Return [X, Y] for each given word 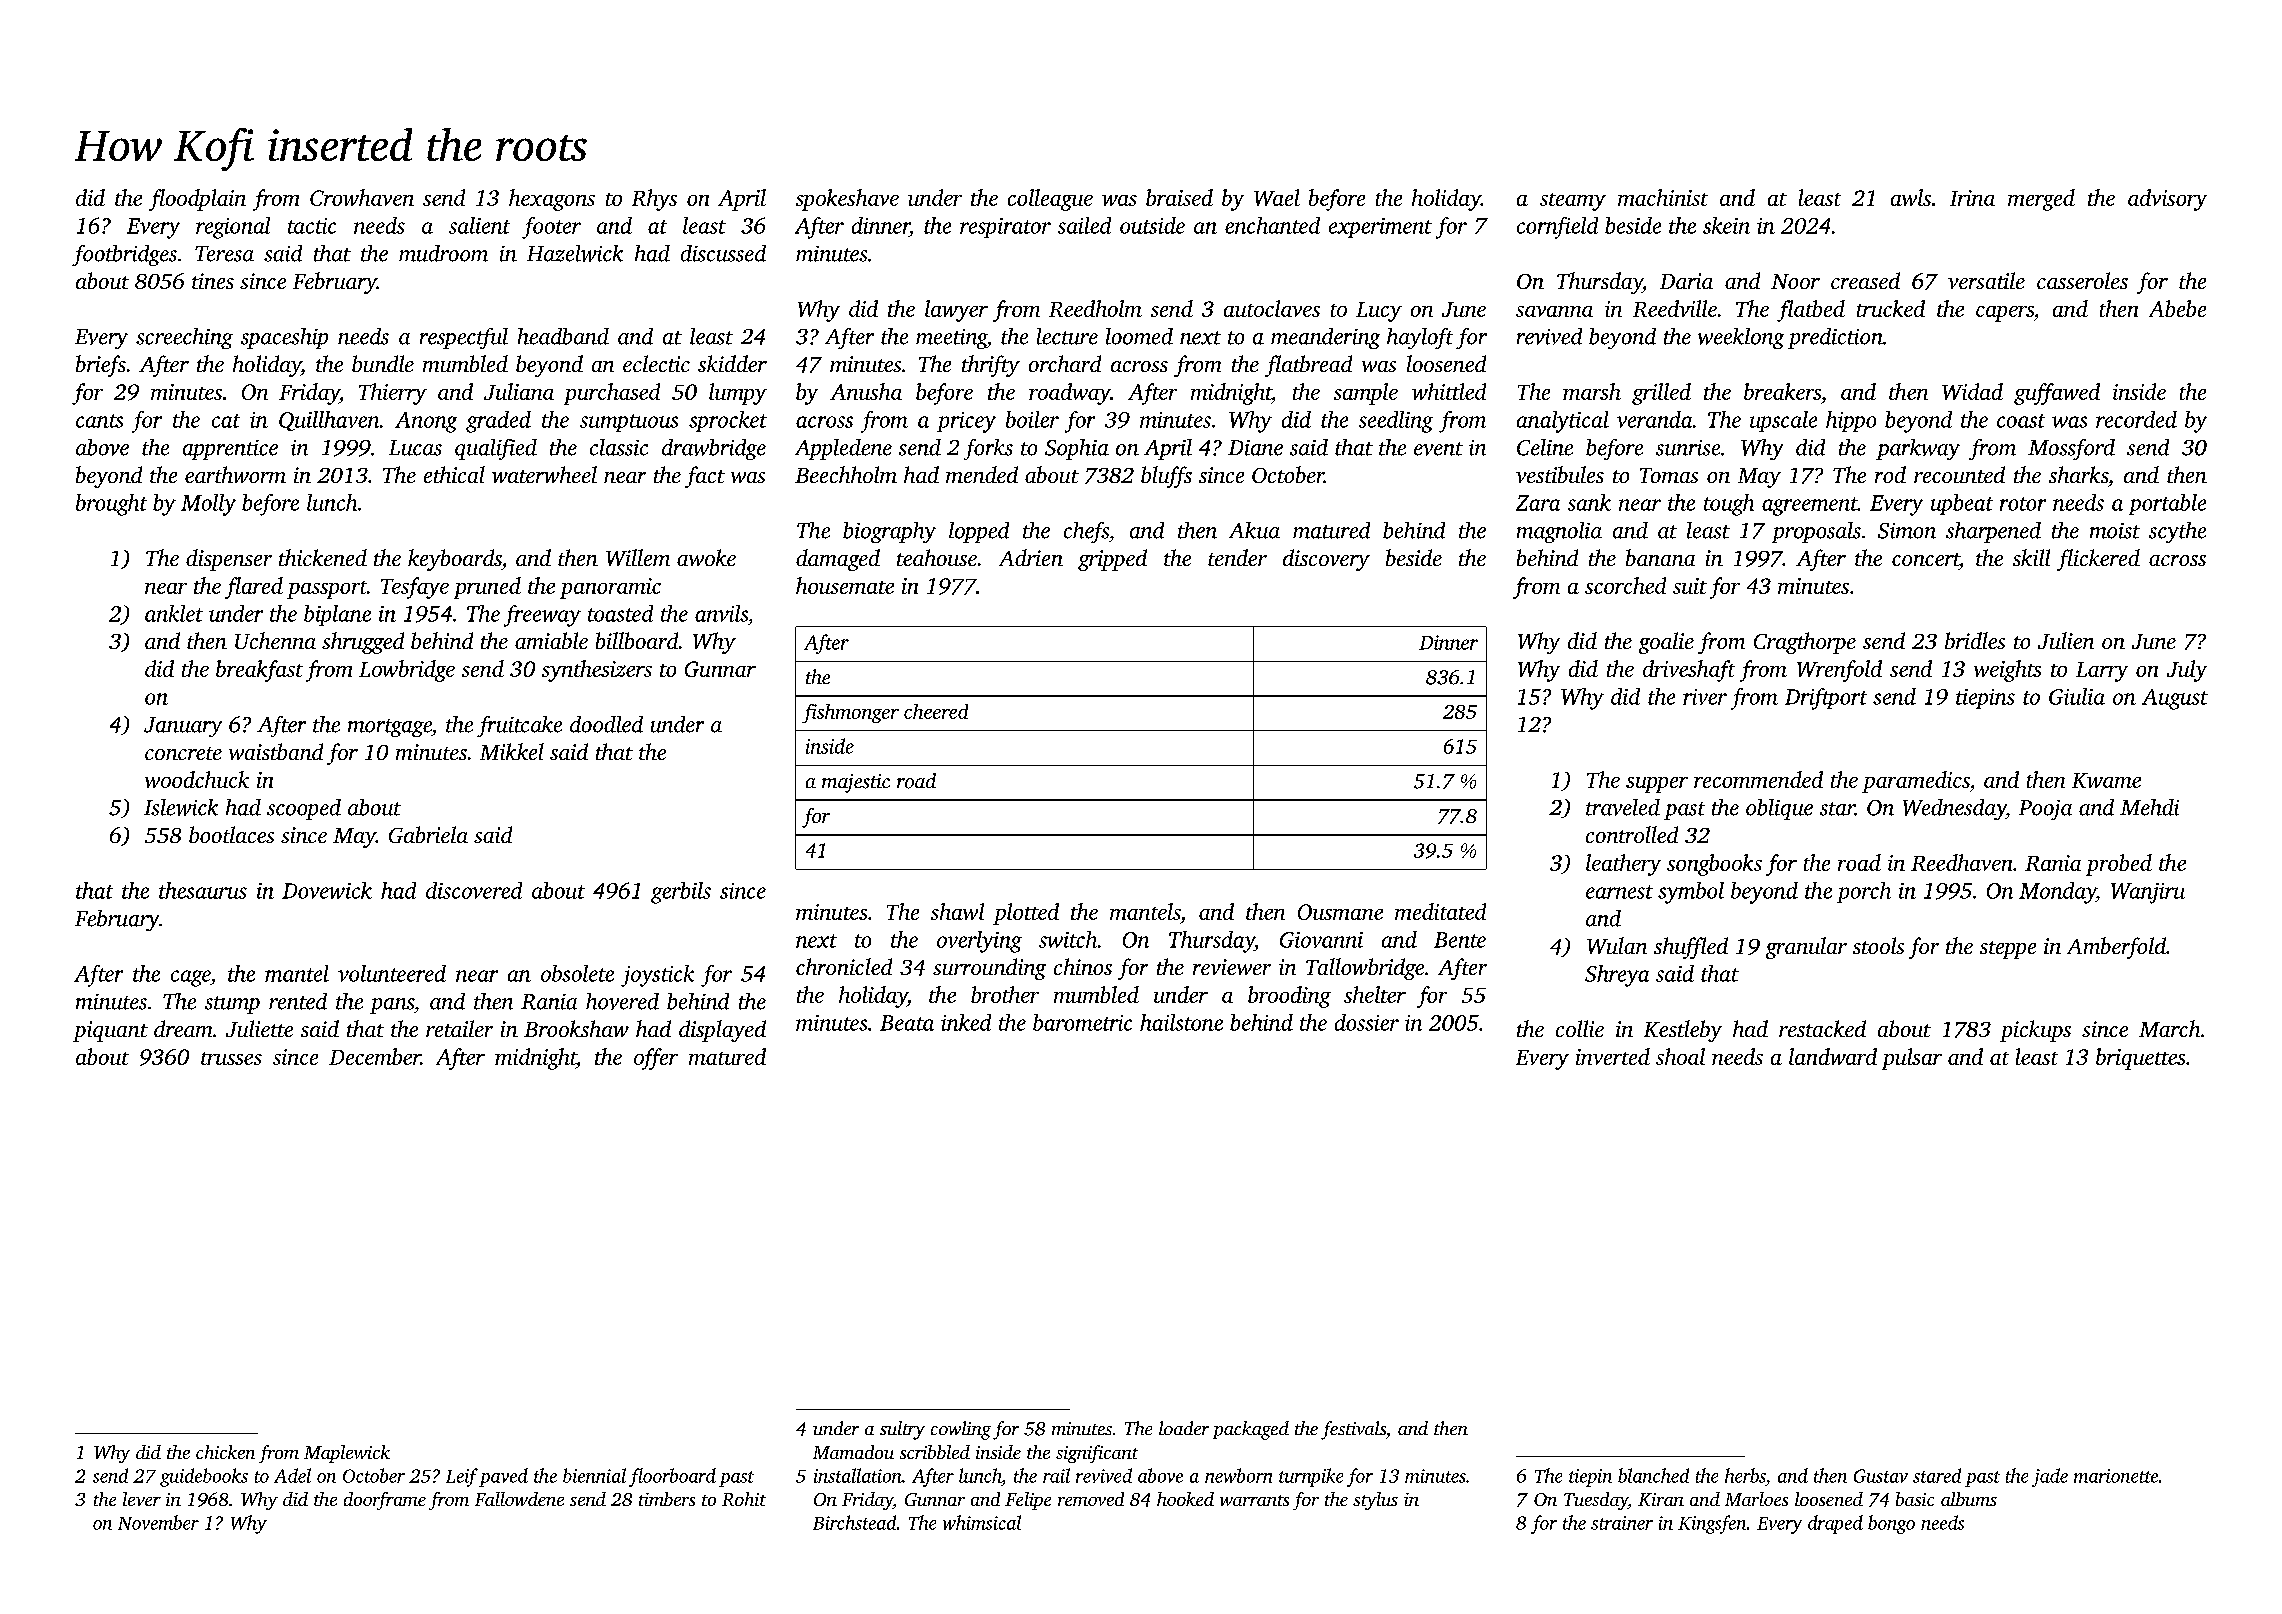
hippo [1851, 421]
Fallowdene [519, 1499]
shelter [1375, 994]
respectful [464, 338]
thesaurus [203, 890]
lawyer [956, 311]
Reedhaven [1961, 862]
